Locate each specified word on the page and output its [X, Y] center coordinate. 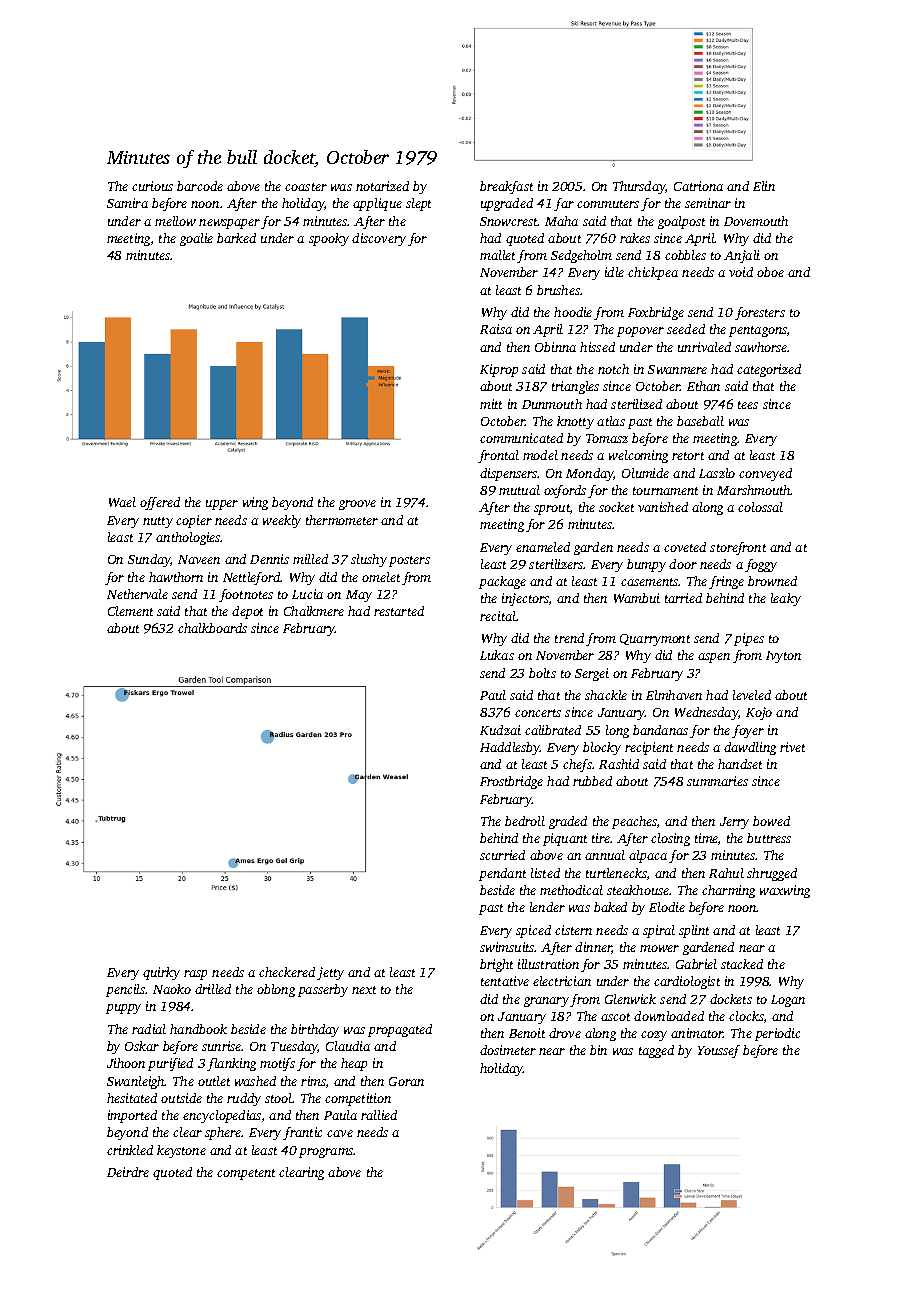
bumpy [646, 565]
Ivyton [783, 657]
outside [181, 1098]
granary [546, 1002]
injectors [525, 599]
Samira [127, 203]
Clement [130, 611]
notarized [382, 186]
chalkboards [212, 628]
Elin [764, 186]
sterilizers [556, 564]
